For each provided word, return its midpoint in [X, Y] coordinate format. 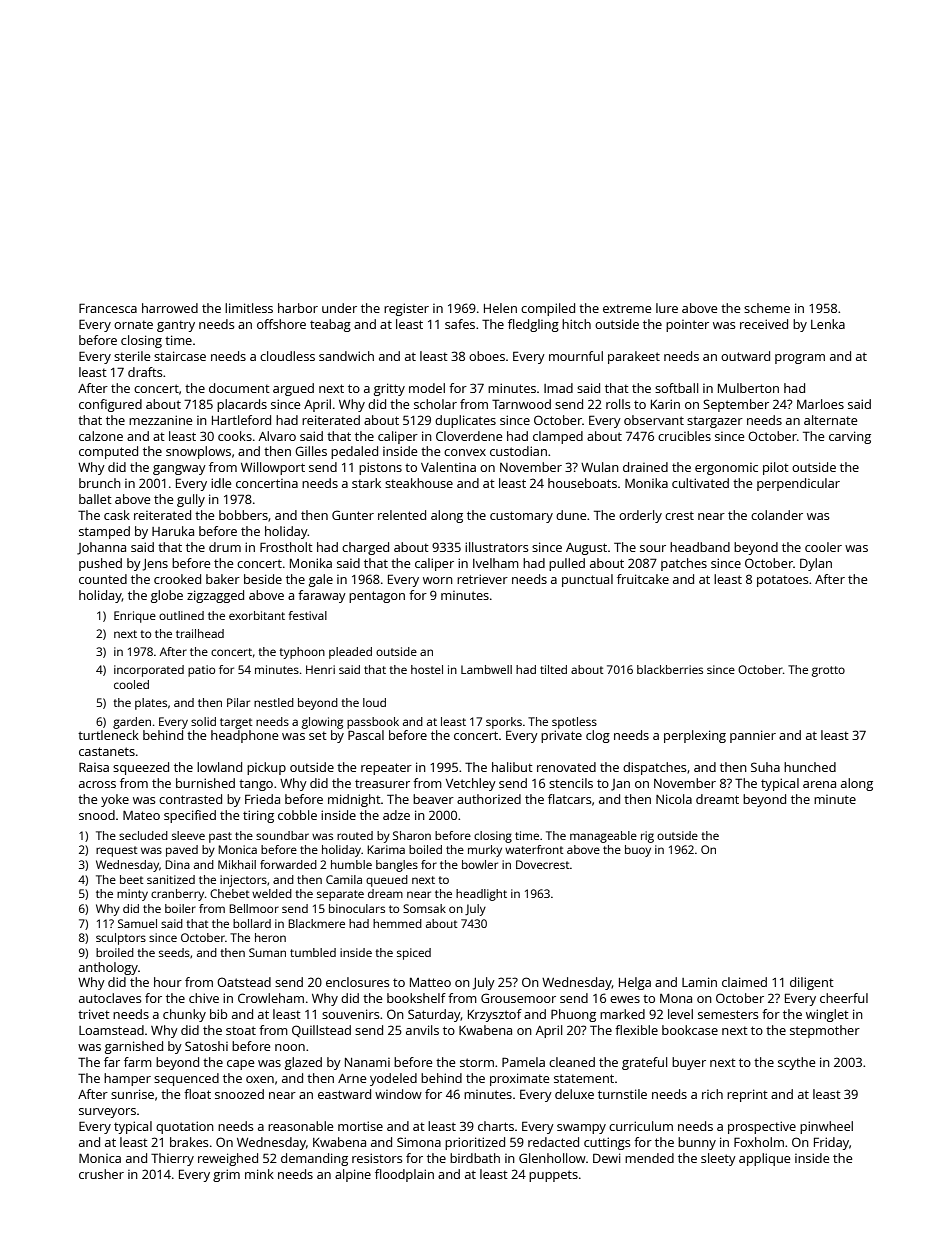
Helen [500, 308]
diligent [812, 983]
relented [402, 515]
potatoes [783, 581]
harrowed [170, 308]
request [117, 851]
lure [667, 308]
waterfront [534, 849]
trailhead [200, 633]
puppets [553, 1176]
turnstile [622, 1094]
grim [226, 1175]
